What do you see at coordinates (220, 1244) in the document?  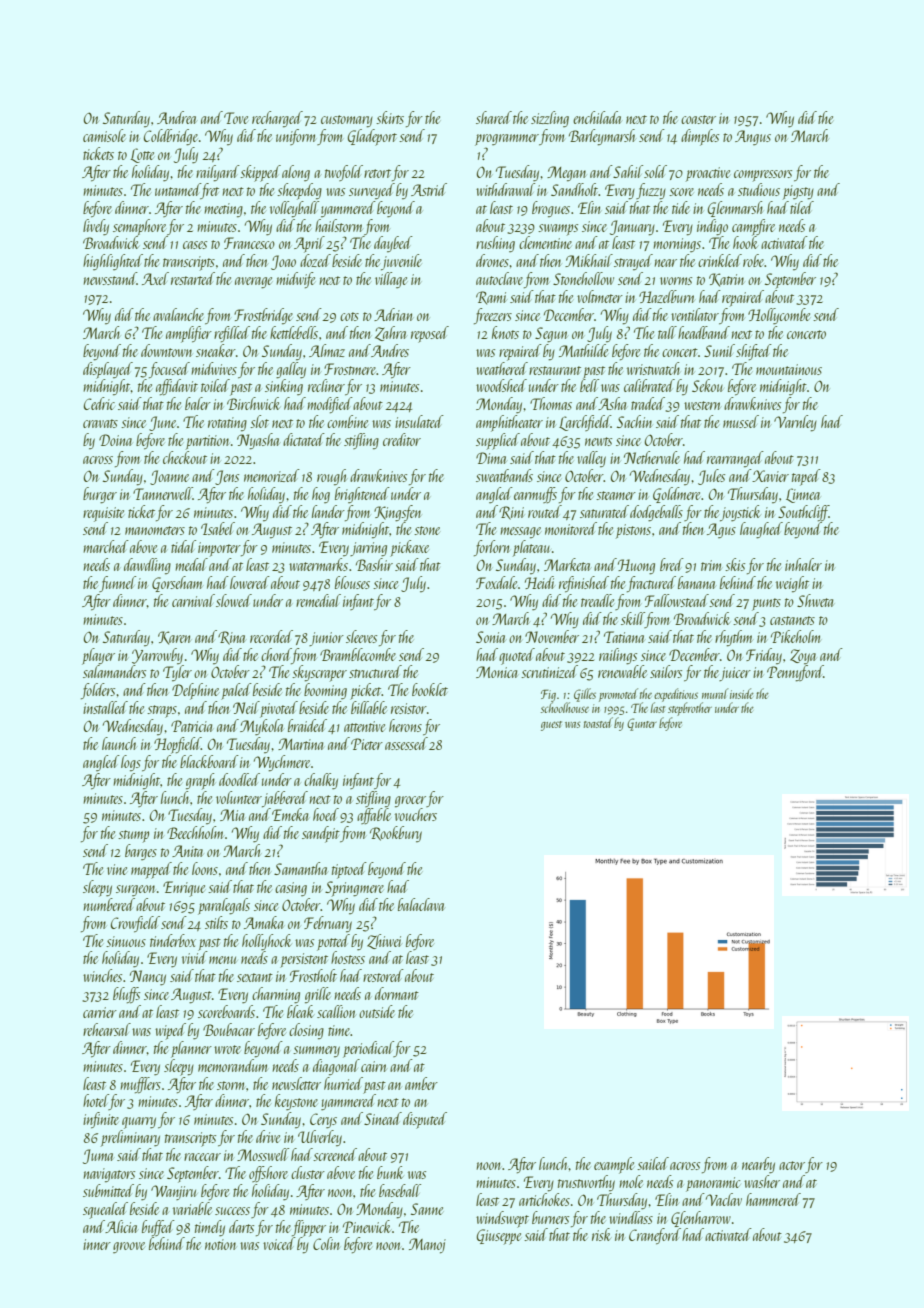 I see `notion` at bounding box center [220, 1244].
